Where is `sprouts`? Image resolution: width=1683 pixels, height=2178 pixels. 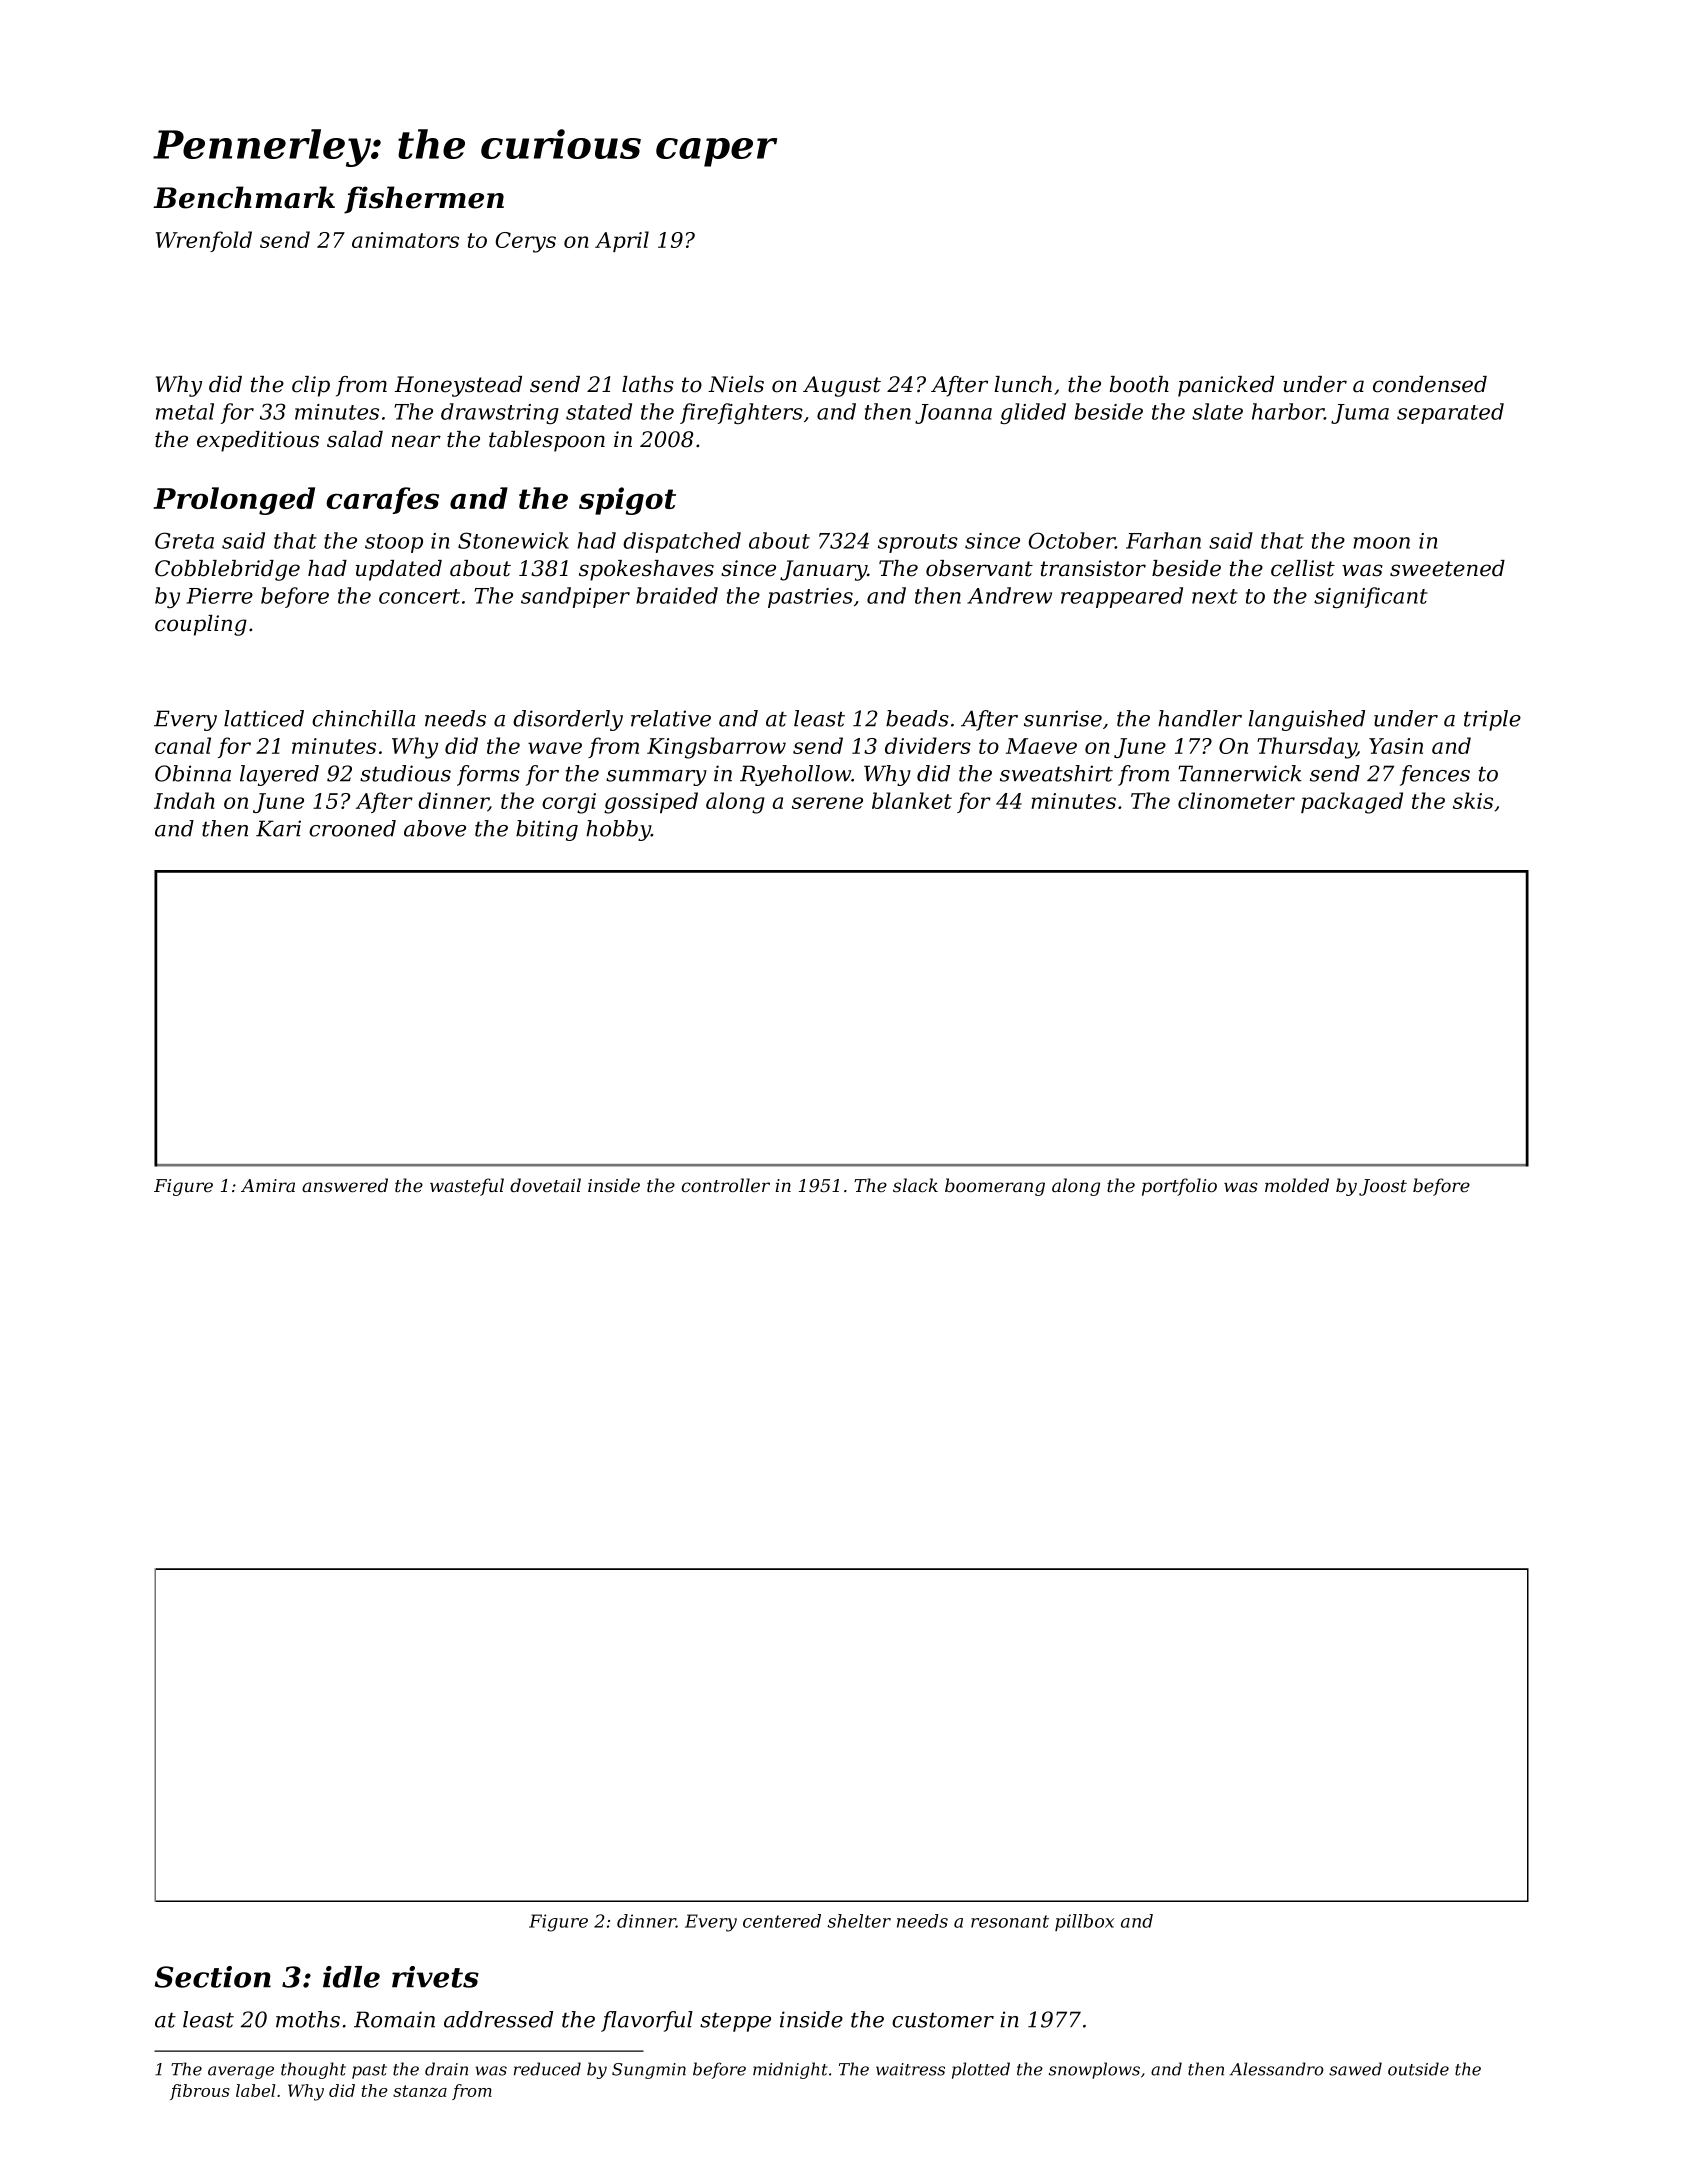 sprouts is located at coordinates (918, 543).
